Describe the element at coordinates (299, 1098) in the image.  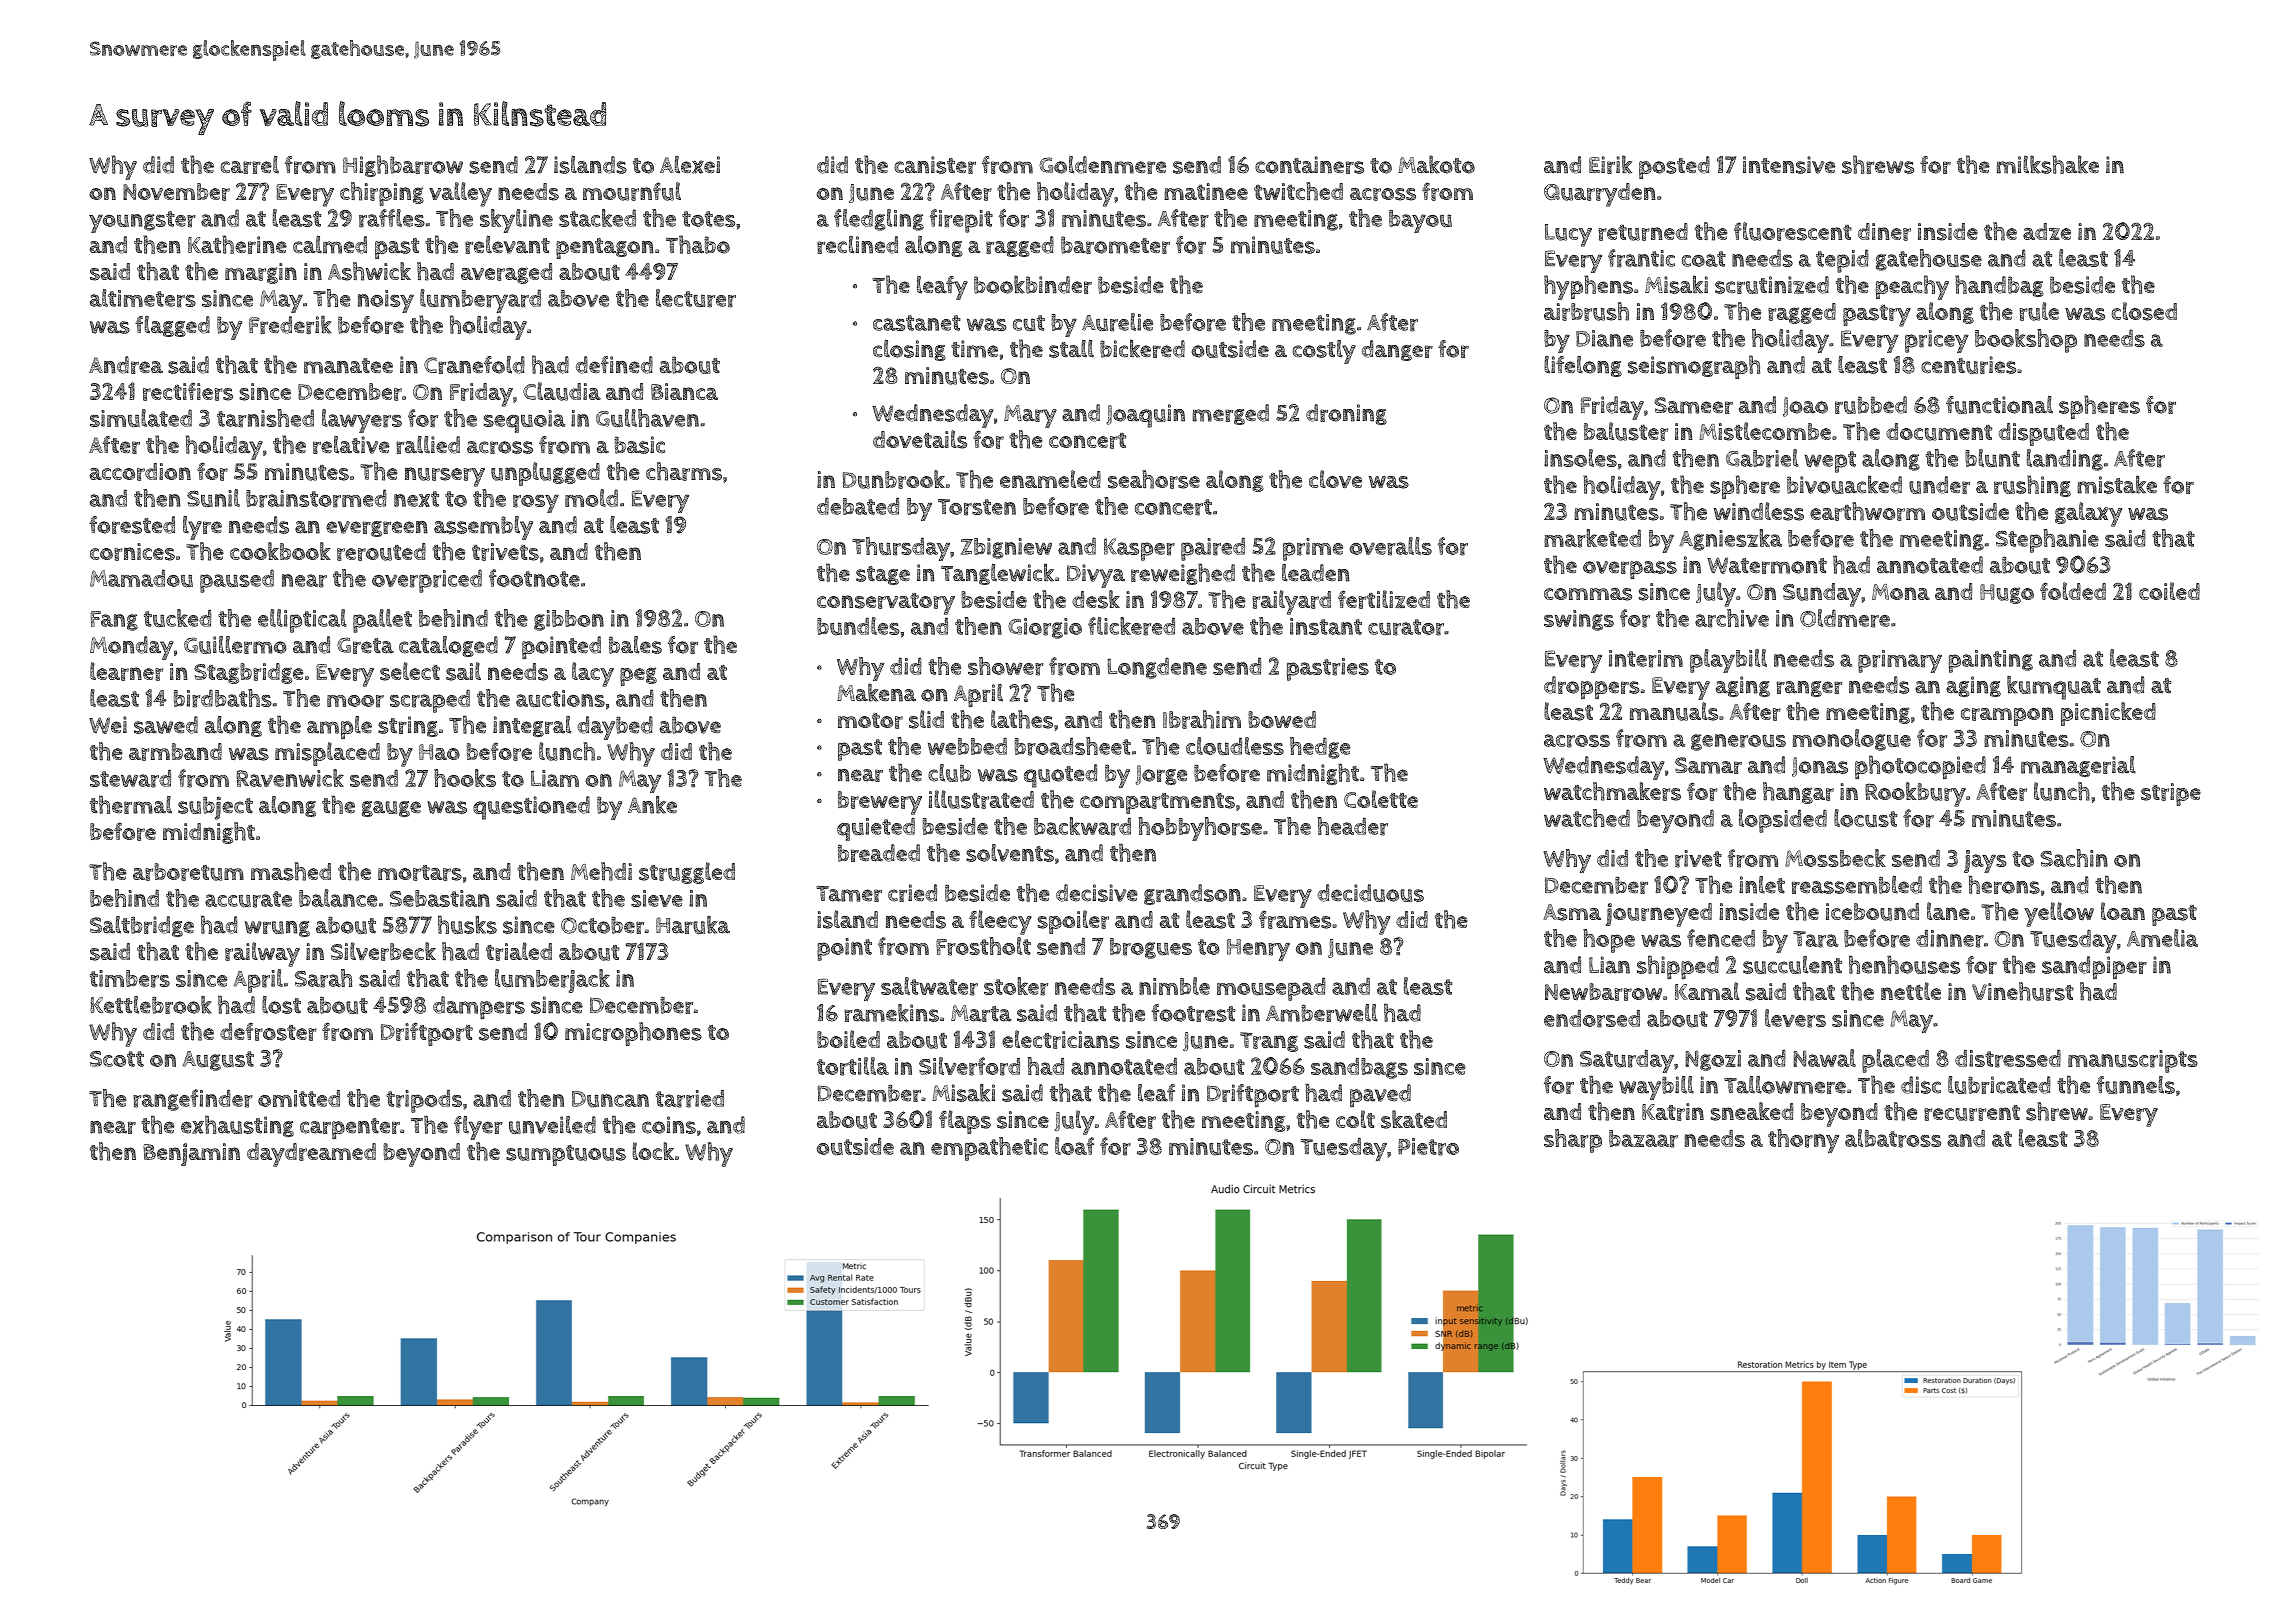
I see `omitted` at that location.
